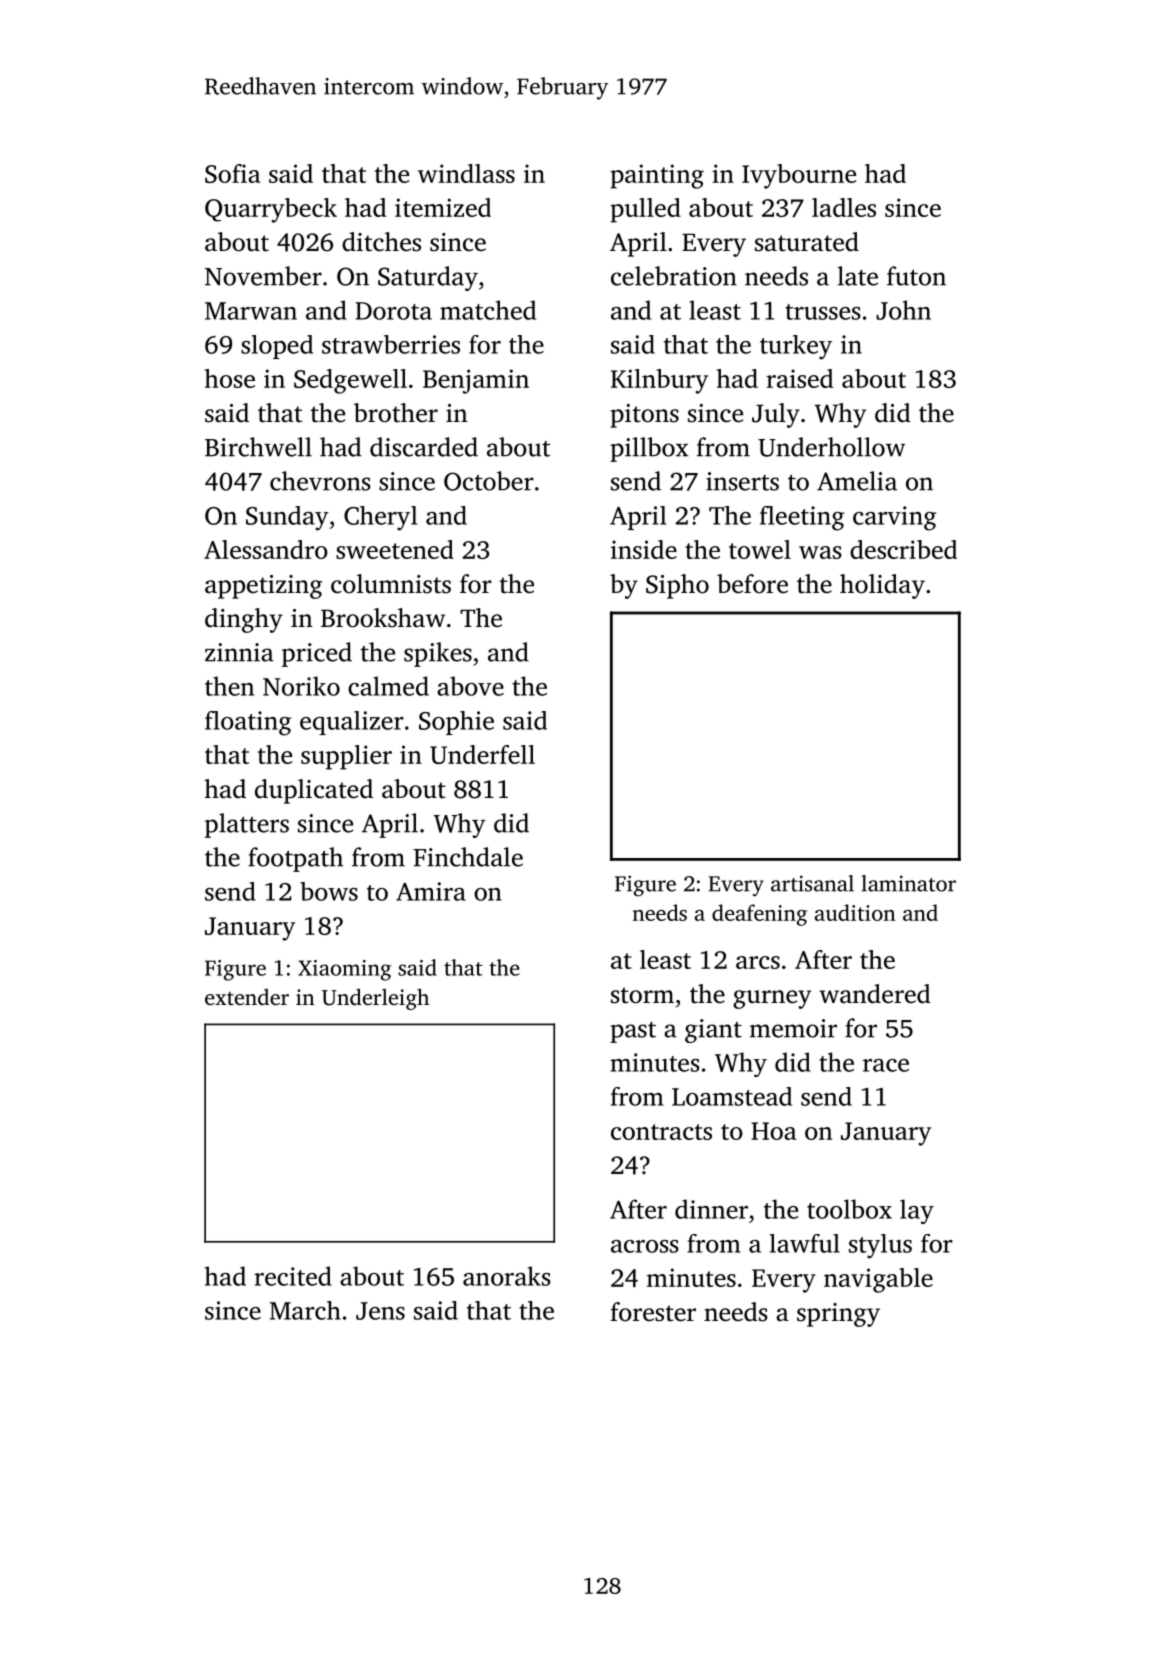 The height and width of the document is (1654, 1165). I want to click on Ivybourne, so click(799, 176).
